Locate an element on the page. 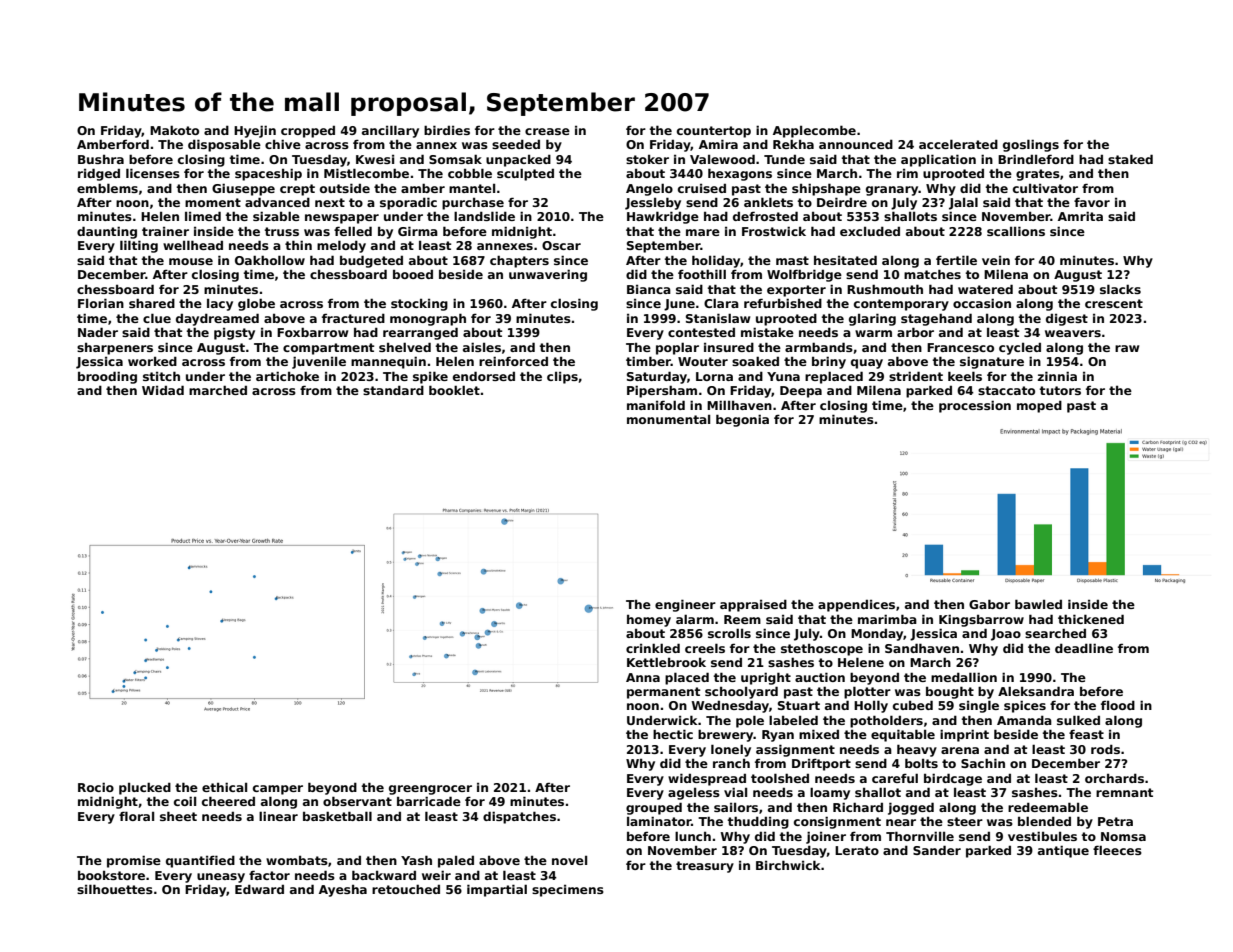 This image has height=952, width=1233. homey is located at coordinates (649, 621).
